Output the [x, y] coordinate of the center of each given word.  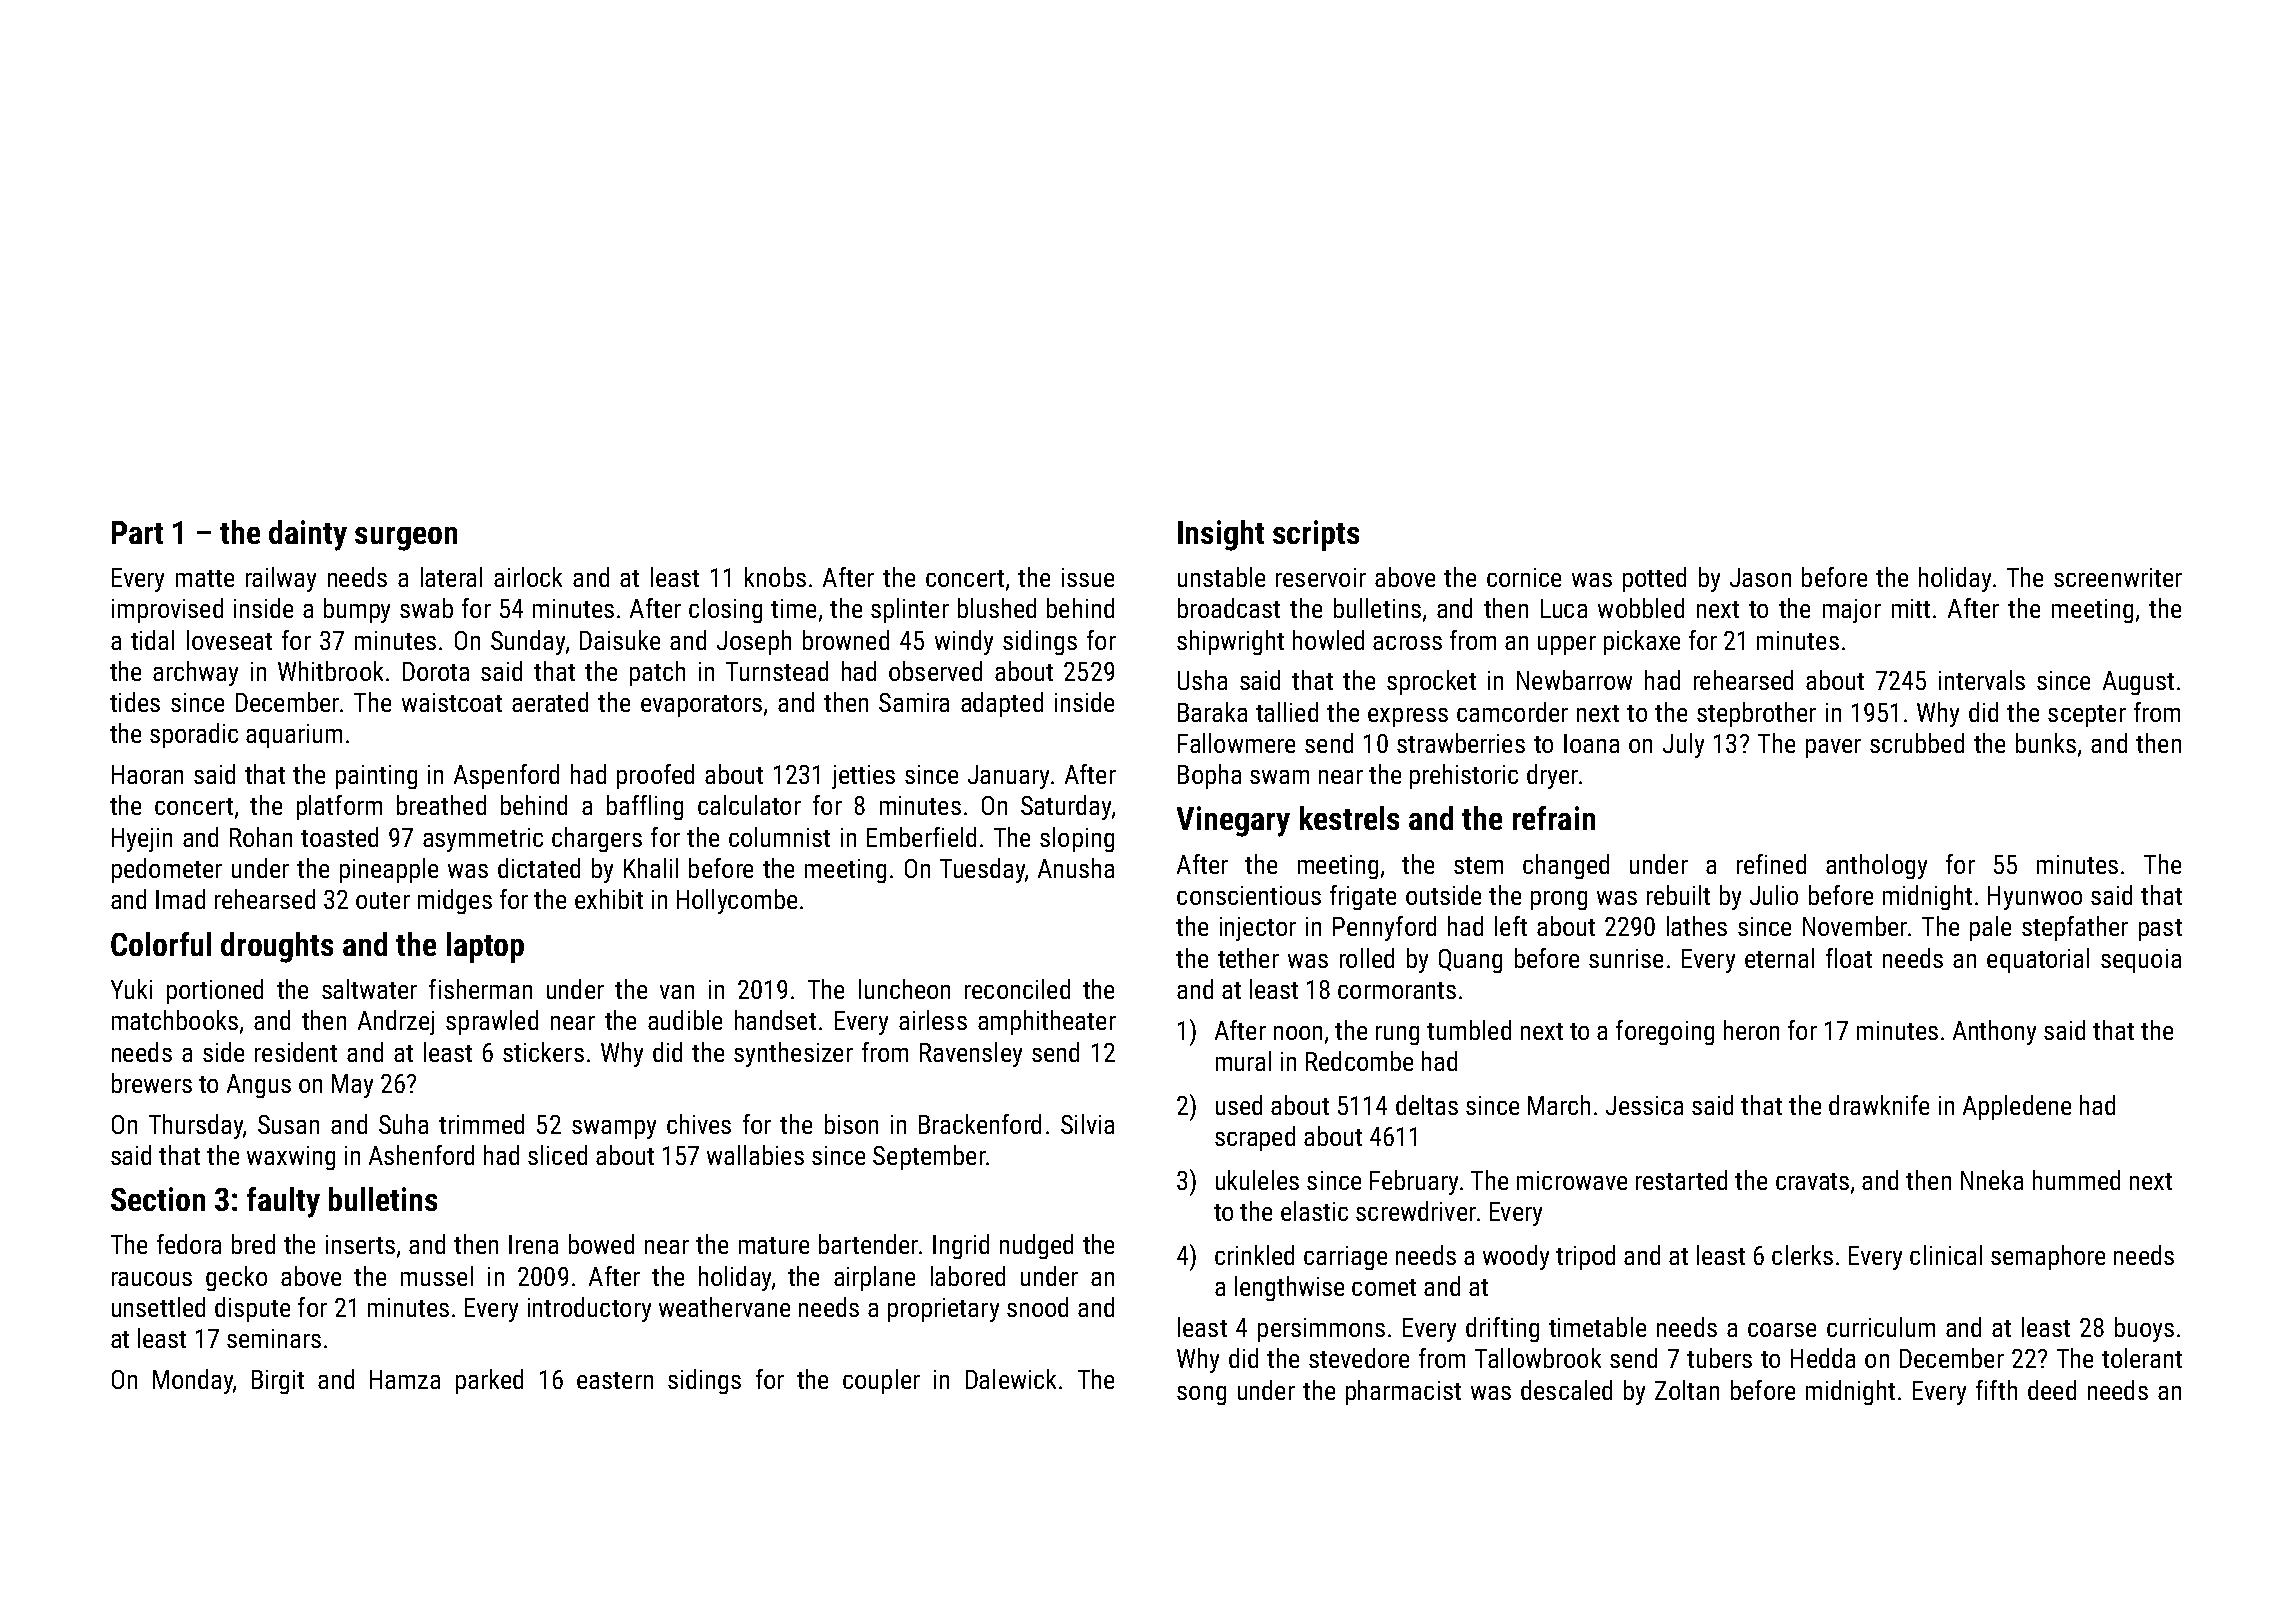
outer [383, 900]
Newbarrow [1574, 680]
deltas [1427, 1105]
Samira [914, 702]
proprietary [943, 1310]
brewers [152, 1083]
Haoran [147, 774]
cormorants [1397, 990]
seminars [274, 1338]
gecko [236, 1278]
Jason [1760, 577]
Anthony [1994, 1032]
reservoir [1321, 577]
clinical [1946, 1255]
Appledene [2017, 1107]
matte [205, 578]
